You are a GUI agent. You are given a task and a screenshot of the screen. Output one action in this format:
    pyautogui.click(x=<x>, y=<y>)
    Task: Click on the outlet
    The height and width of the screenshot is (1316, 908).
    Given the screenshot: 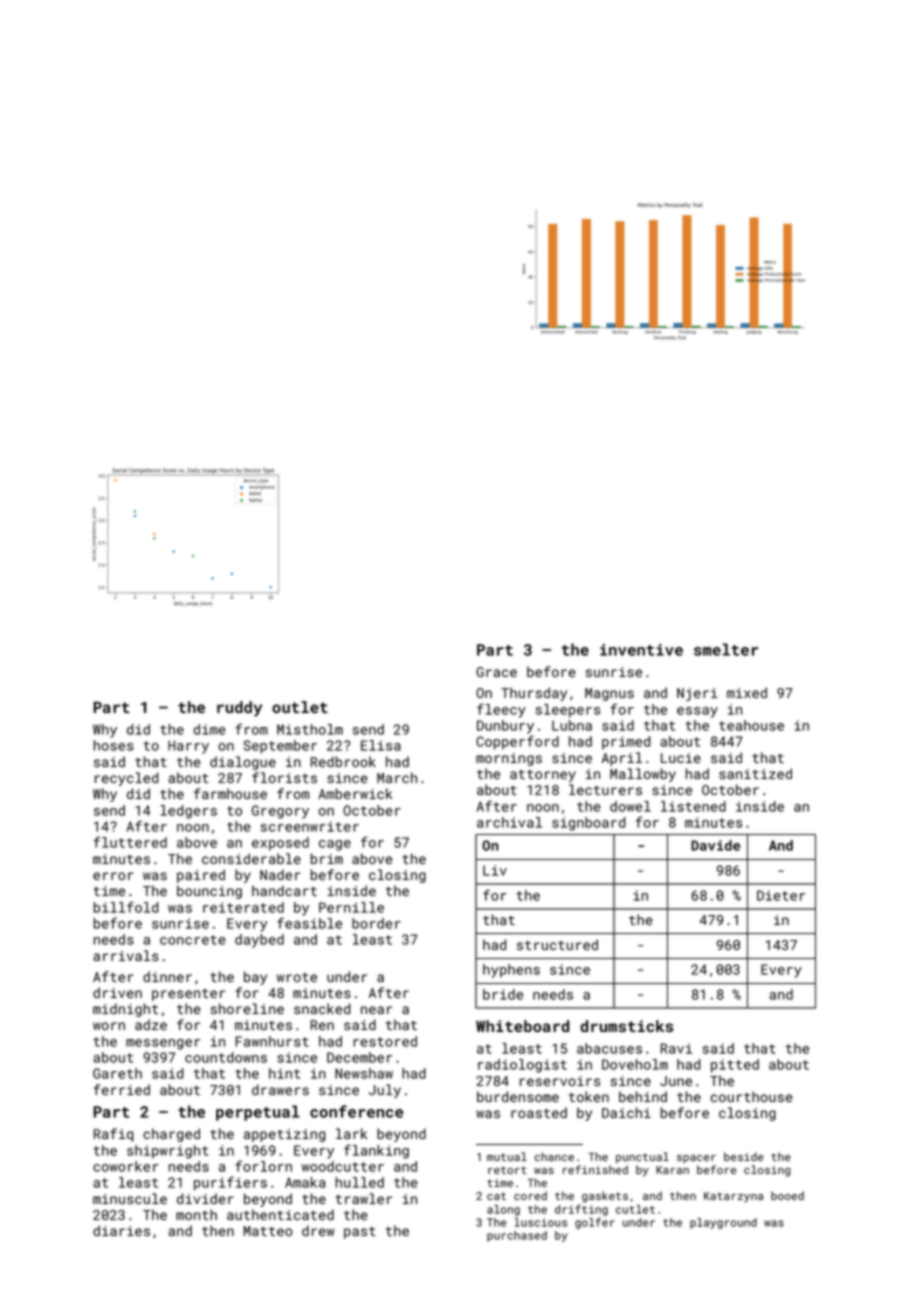 What is the action you would take?
    pyautogui.click(x=300, y=707)
